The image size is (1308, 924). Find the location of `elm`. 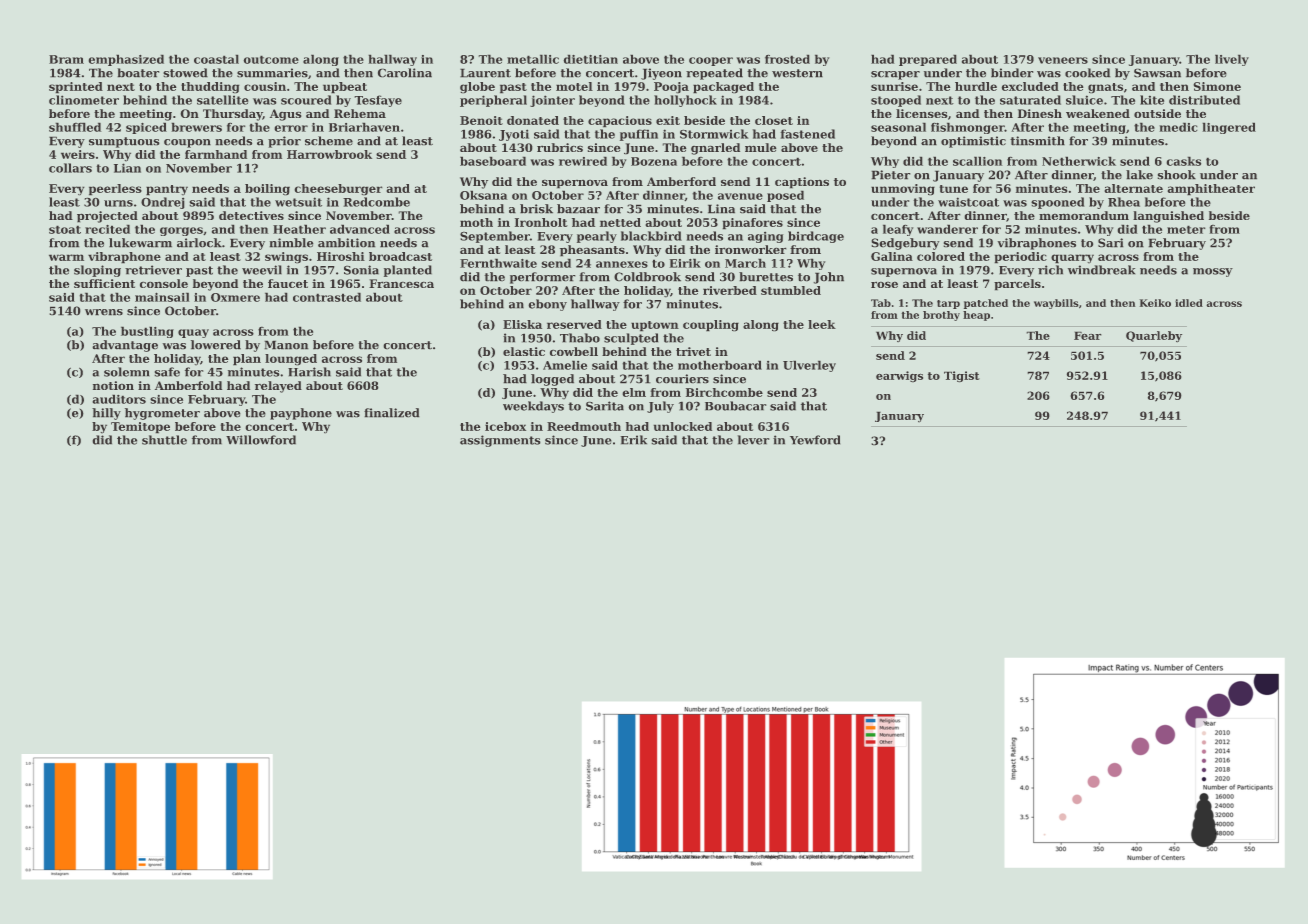

elm is located at coordinates (634, 392).
